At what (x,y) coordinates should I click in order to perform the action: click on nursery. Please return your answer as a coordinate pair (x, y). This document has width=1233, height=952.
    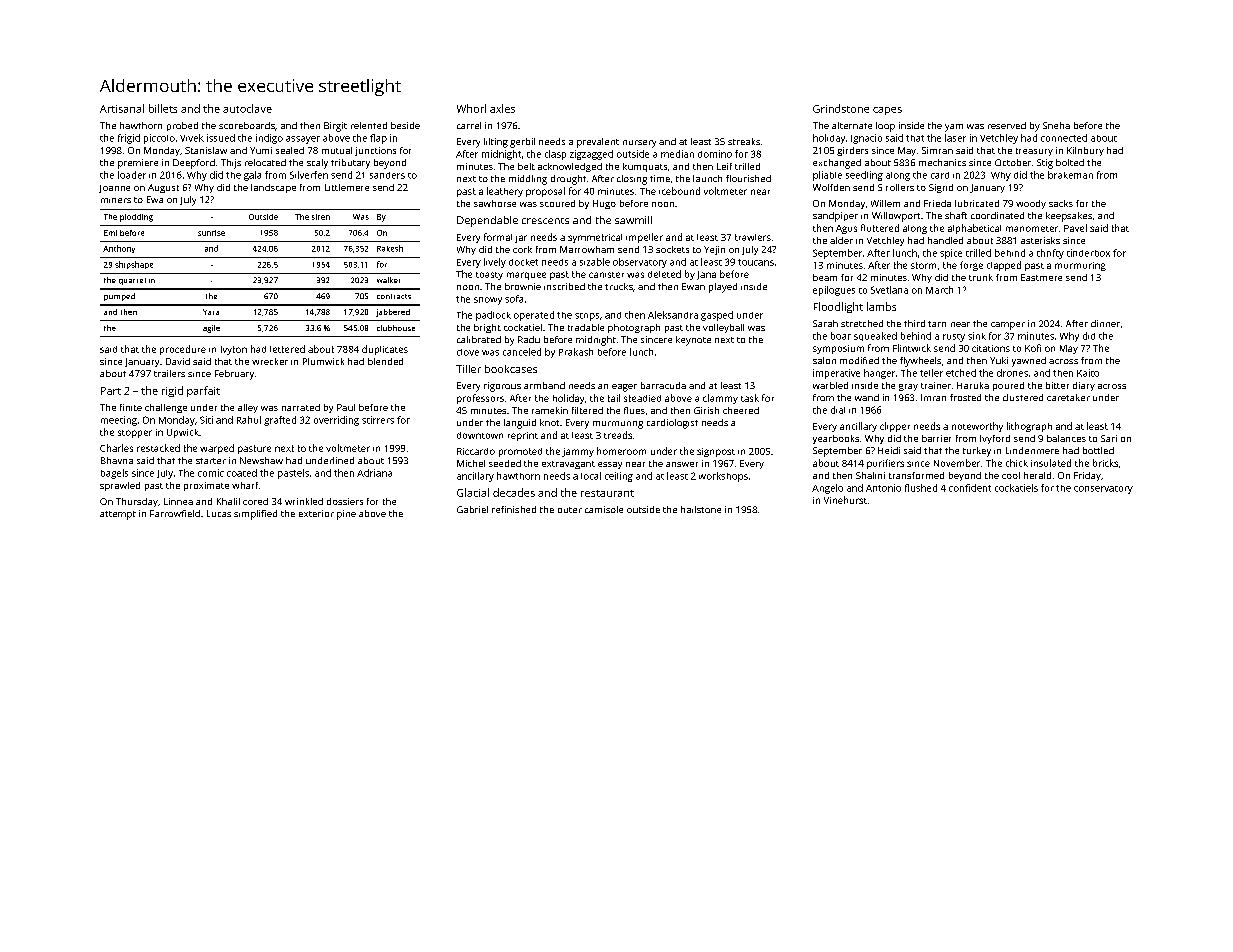
    Looking at the image, I should click on (639, 144).
